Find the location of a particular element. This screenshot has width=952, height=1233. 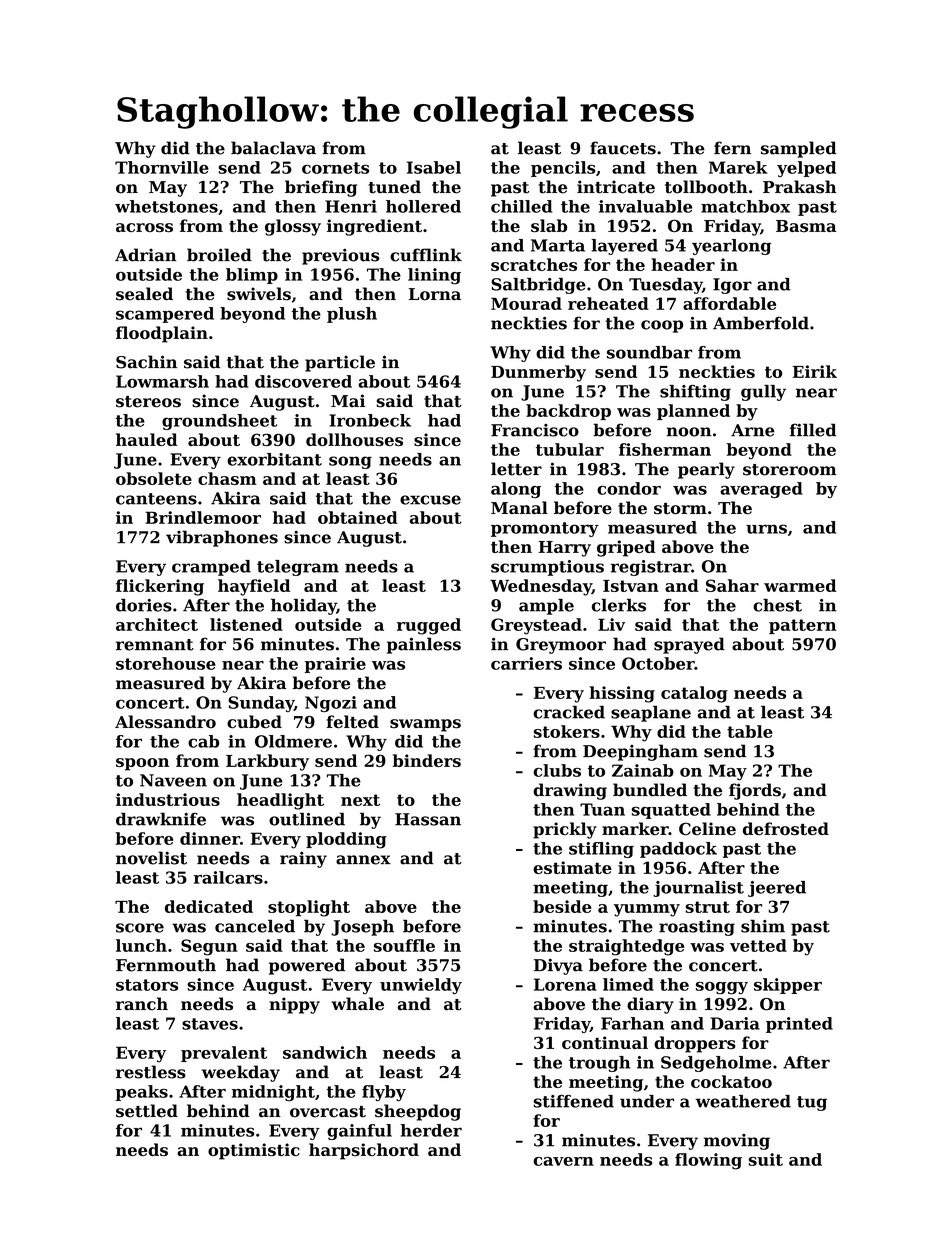

Marek is located at coordinates (738, 167).
